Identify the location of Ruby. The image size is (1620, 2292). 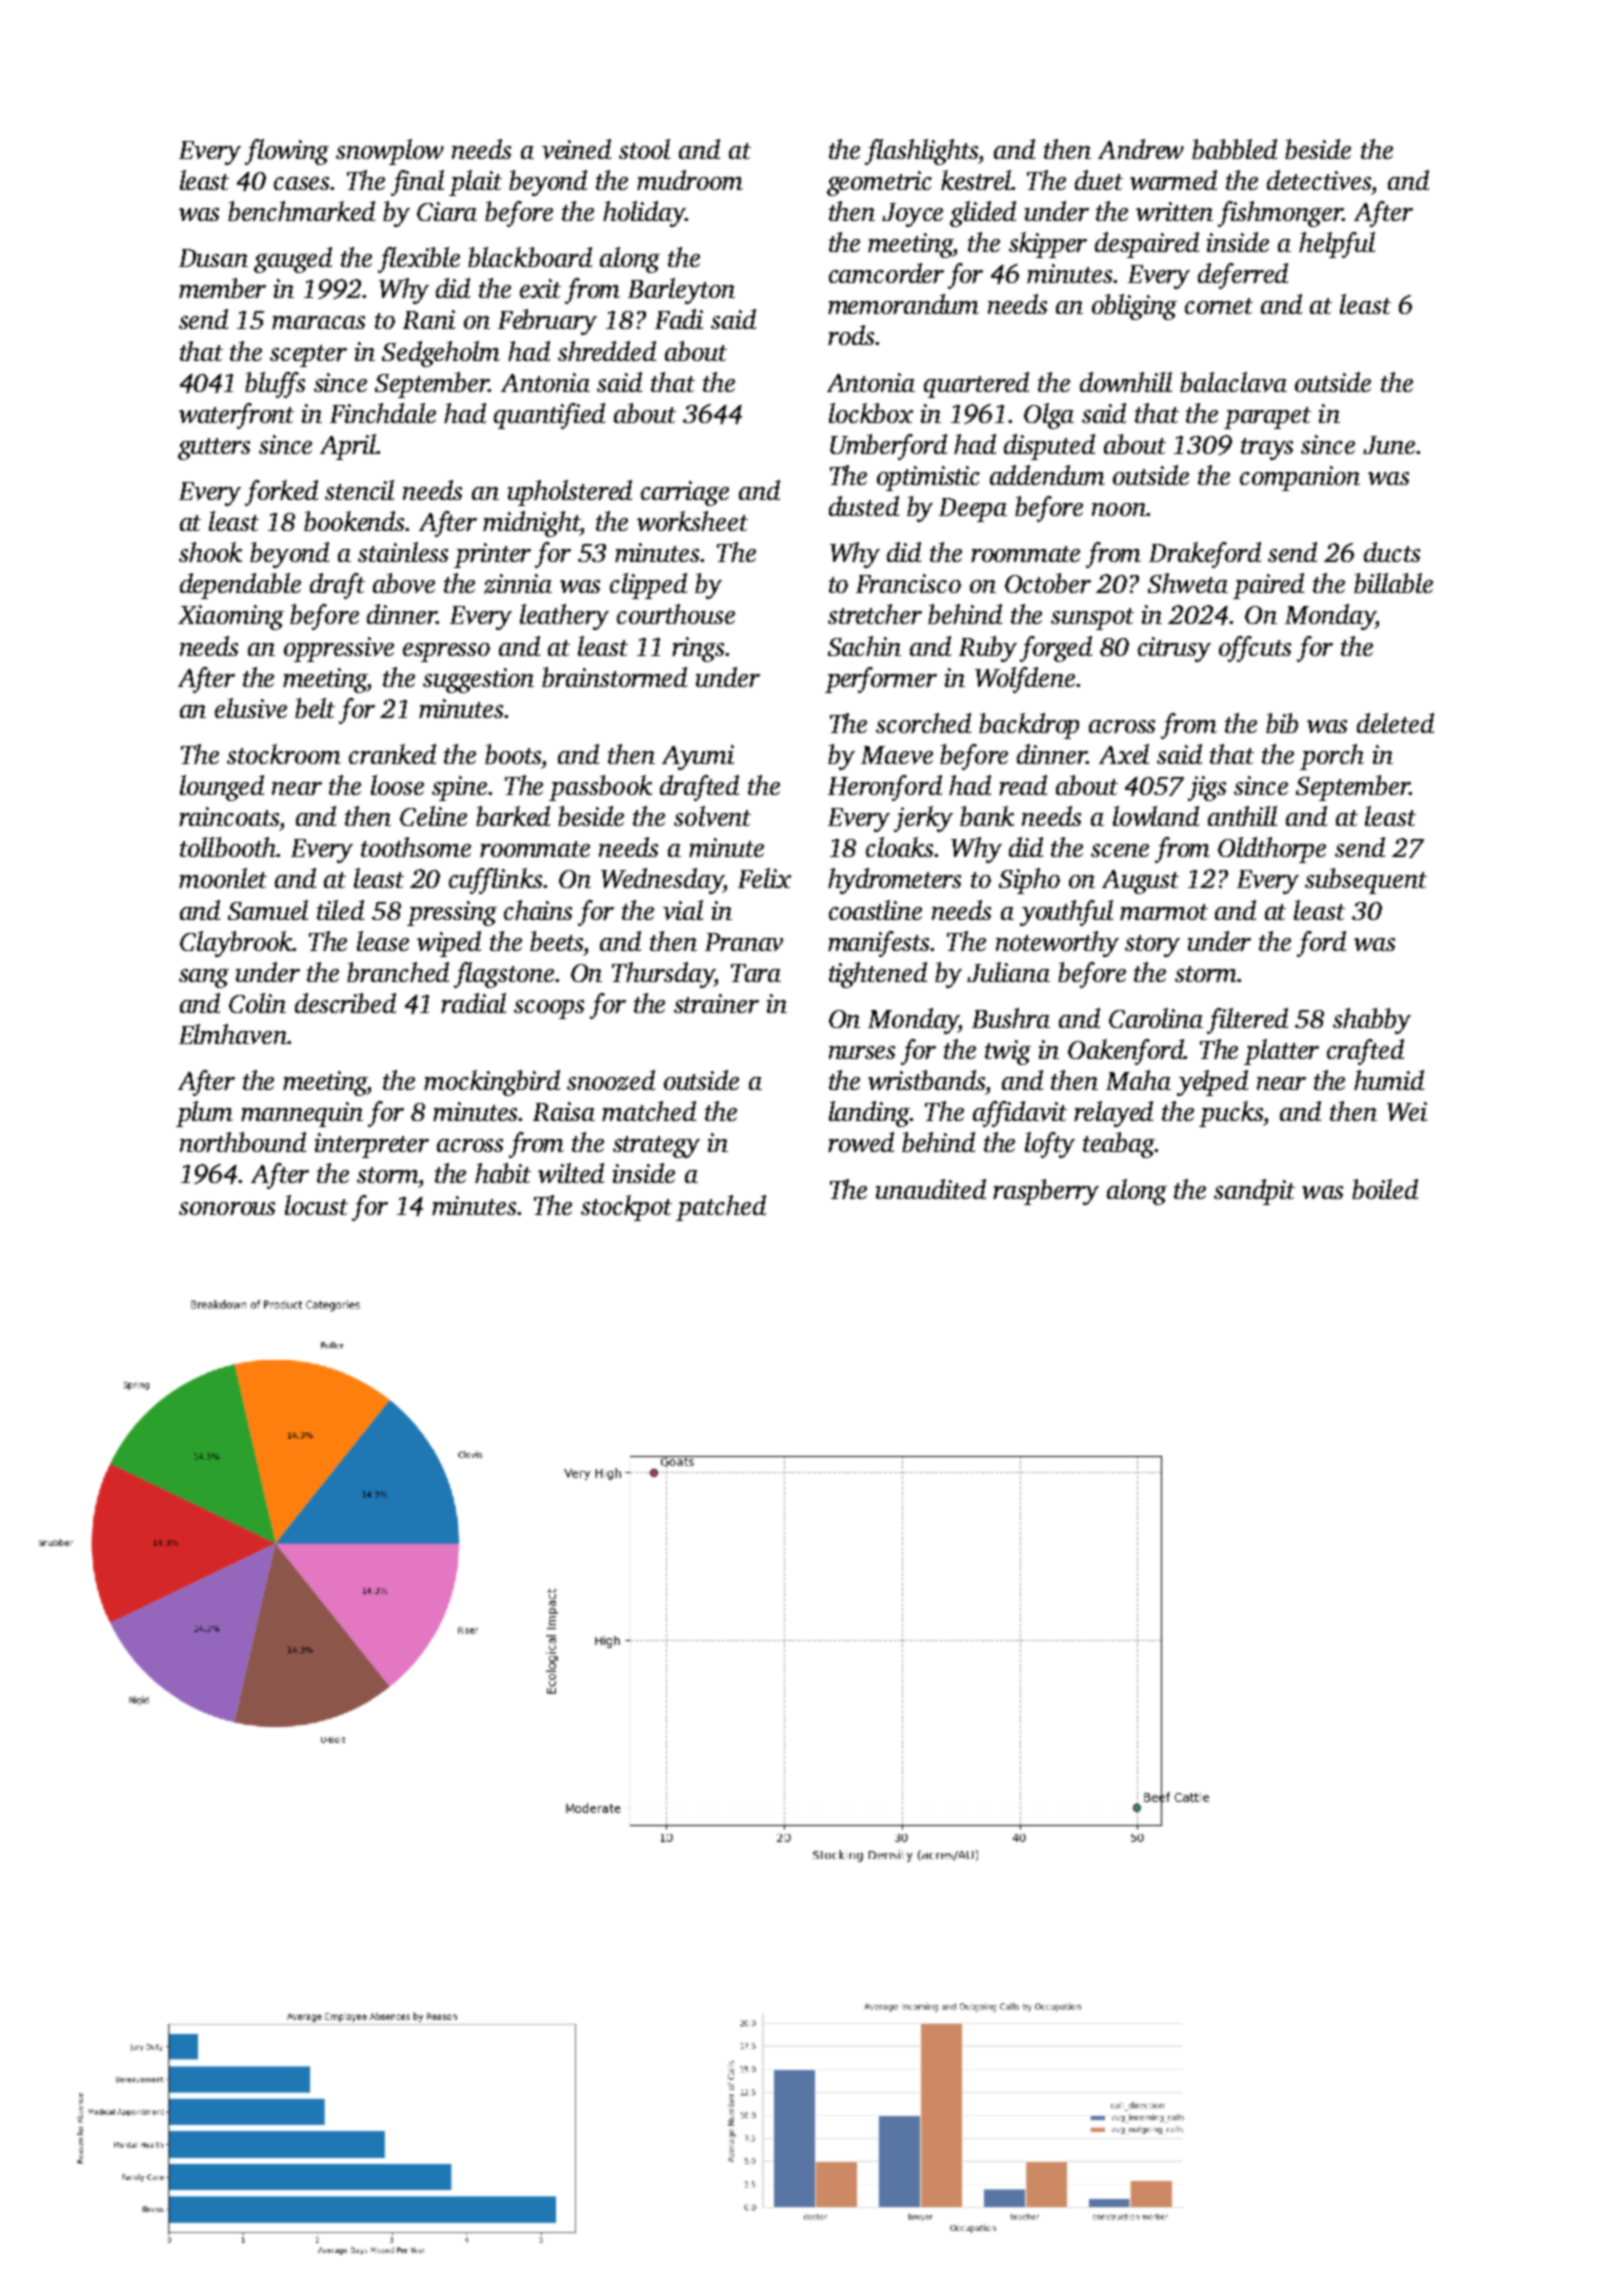
(988, 649).
